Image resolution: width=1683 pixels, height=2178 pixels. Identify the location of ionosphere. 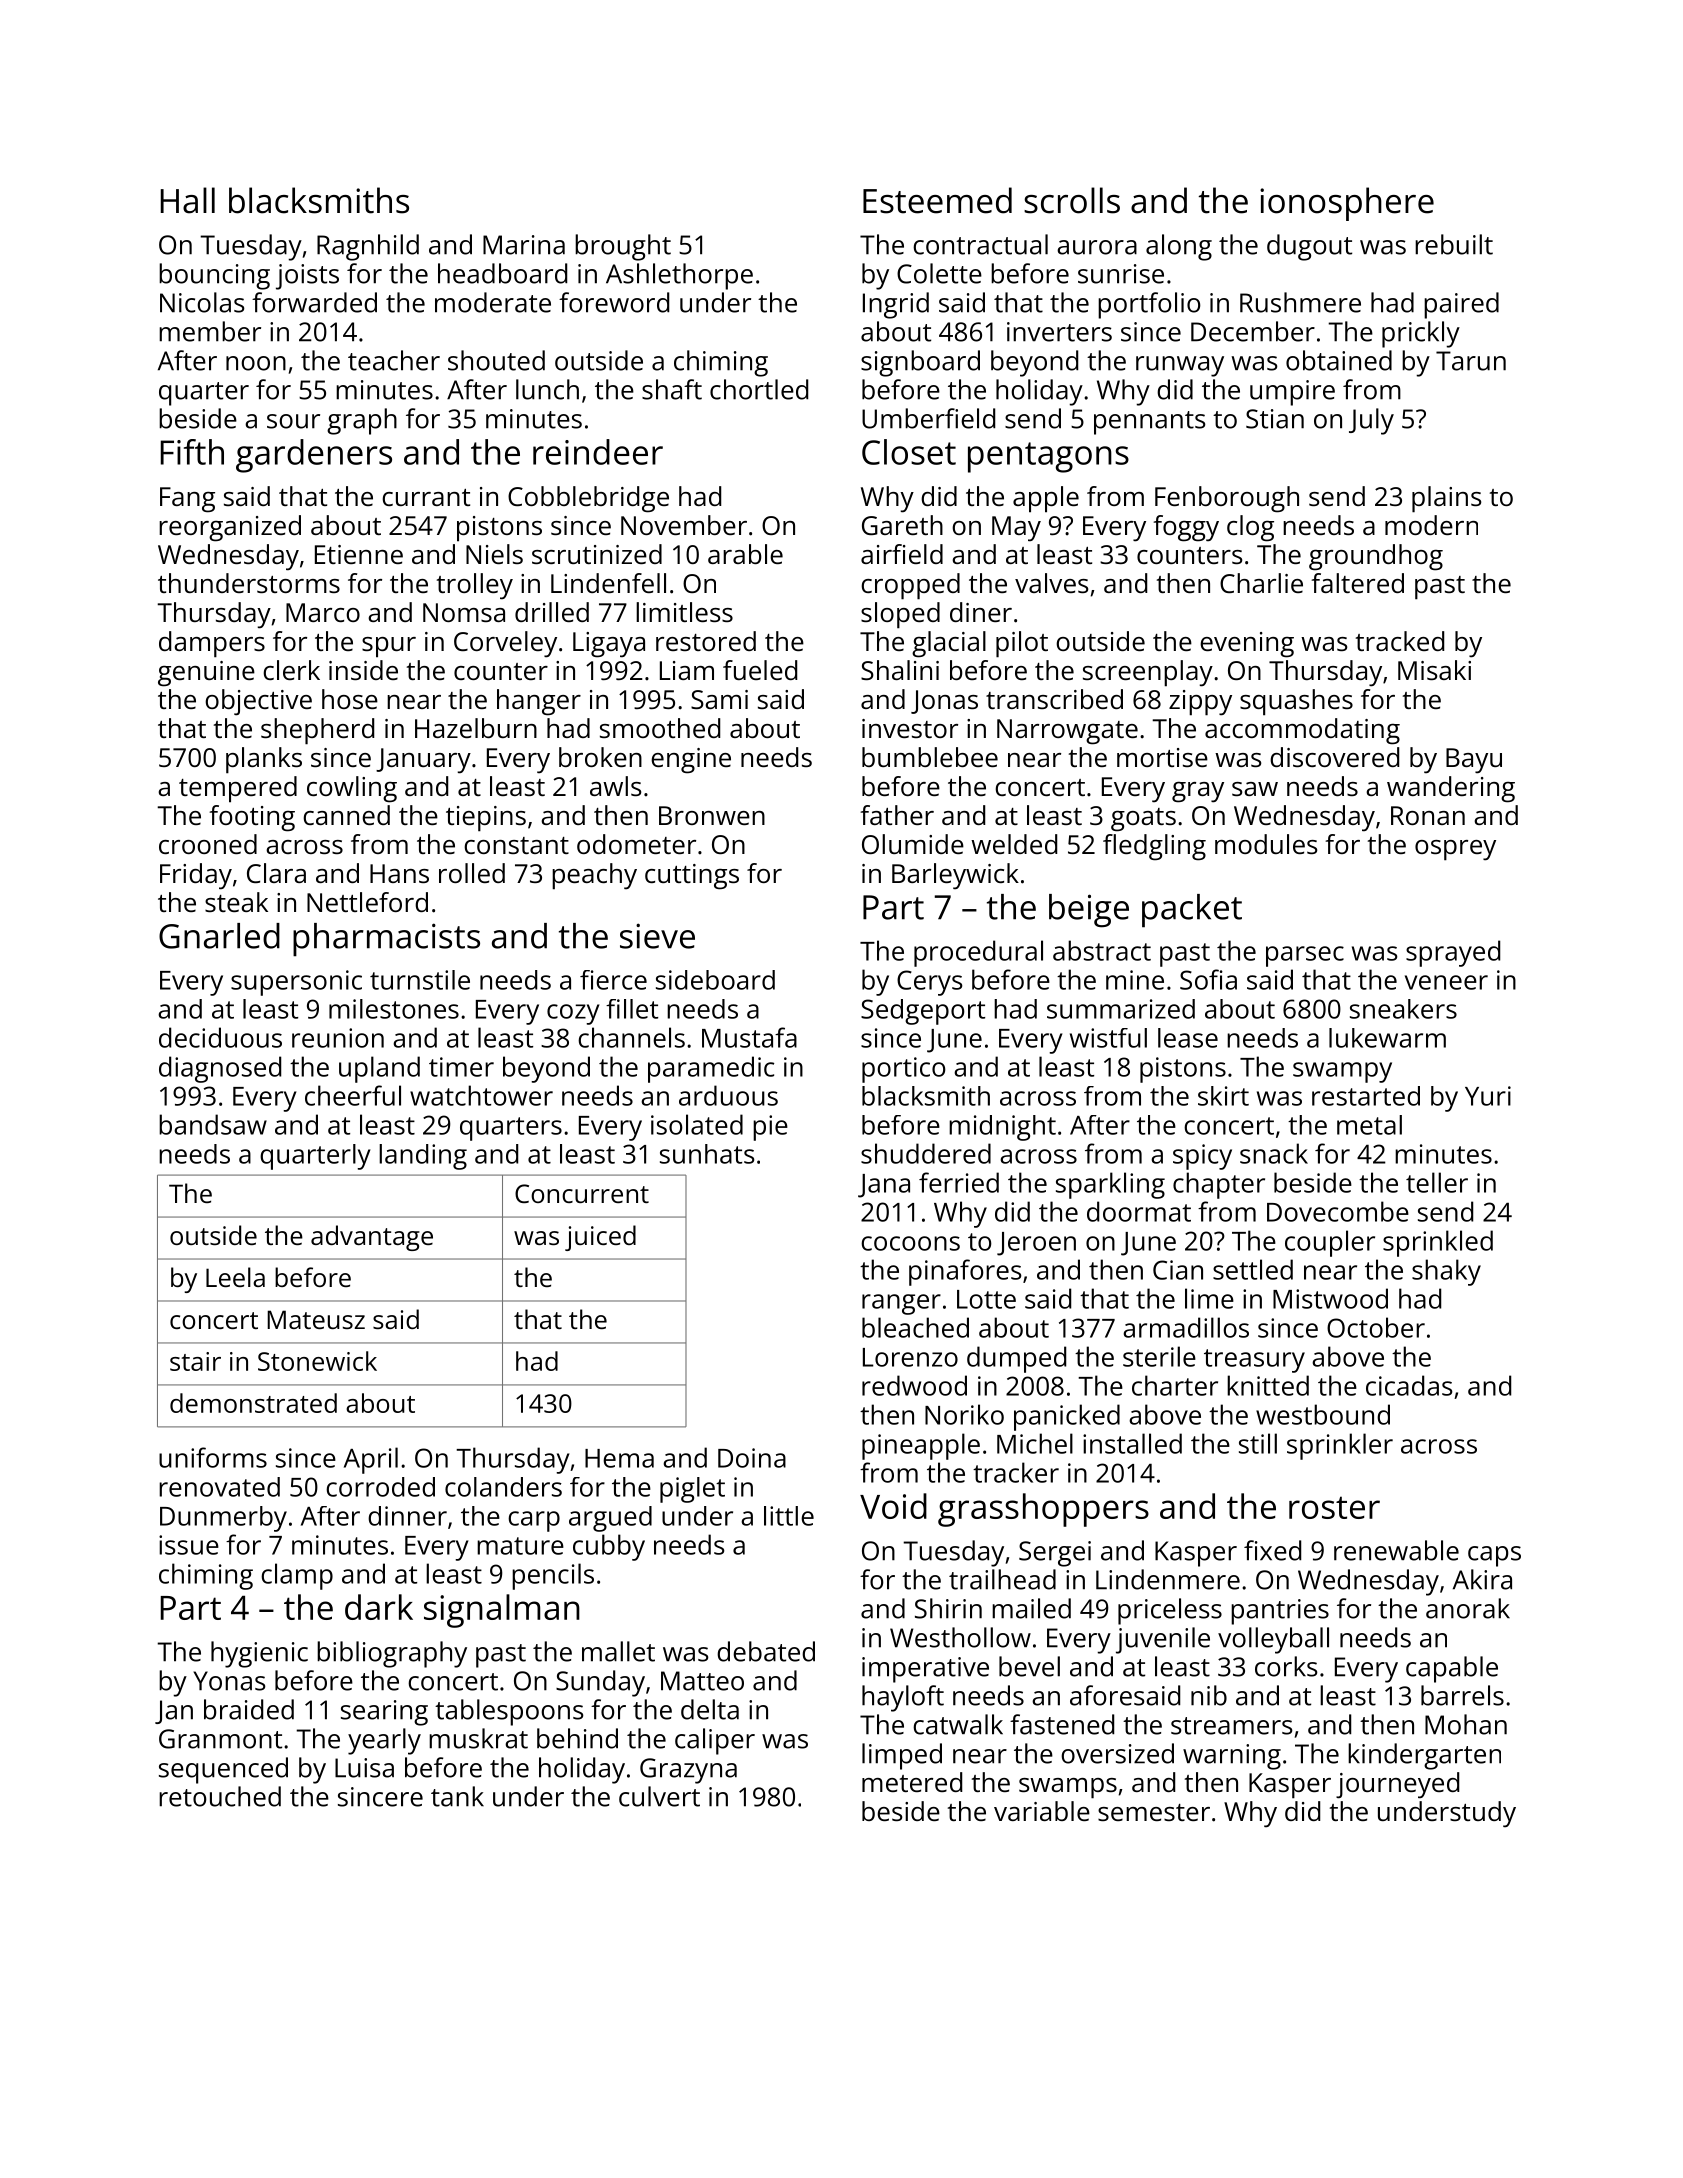
(1347, 204).
